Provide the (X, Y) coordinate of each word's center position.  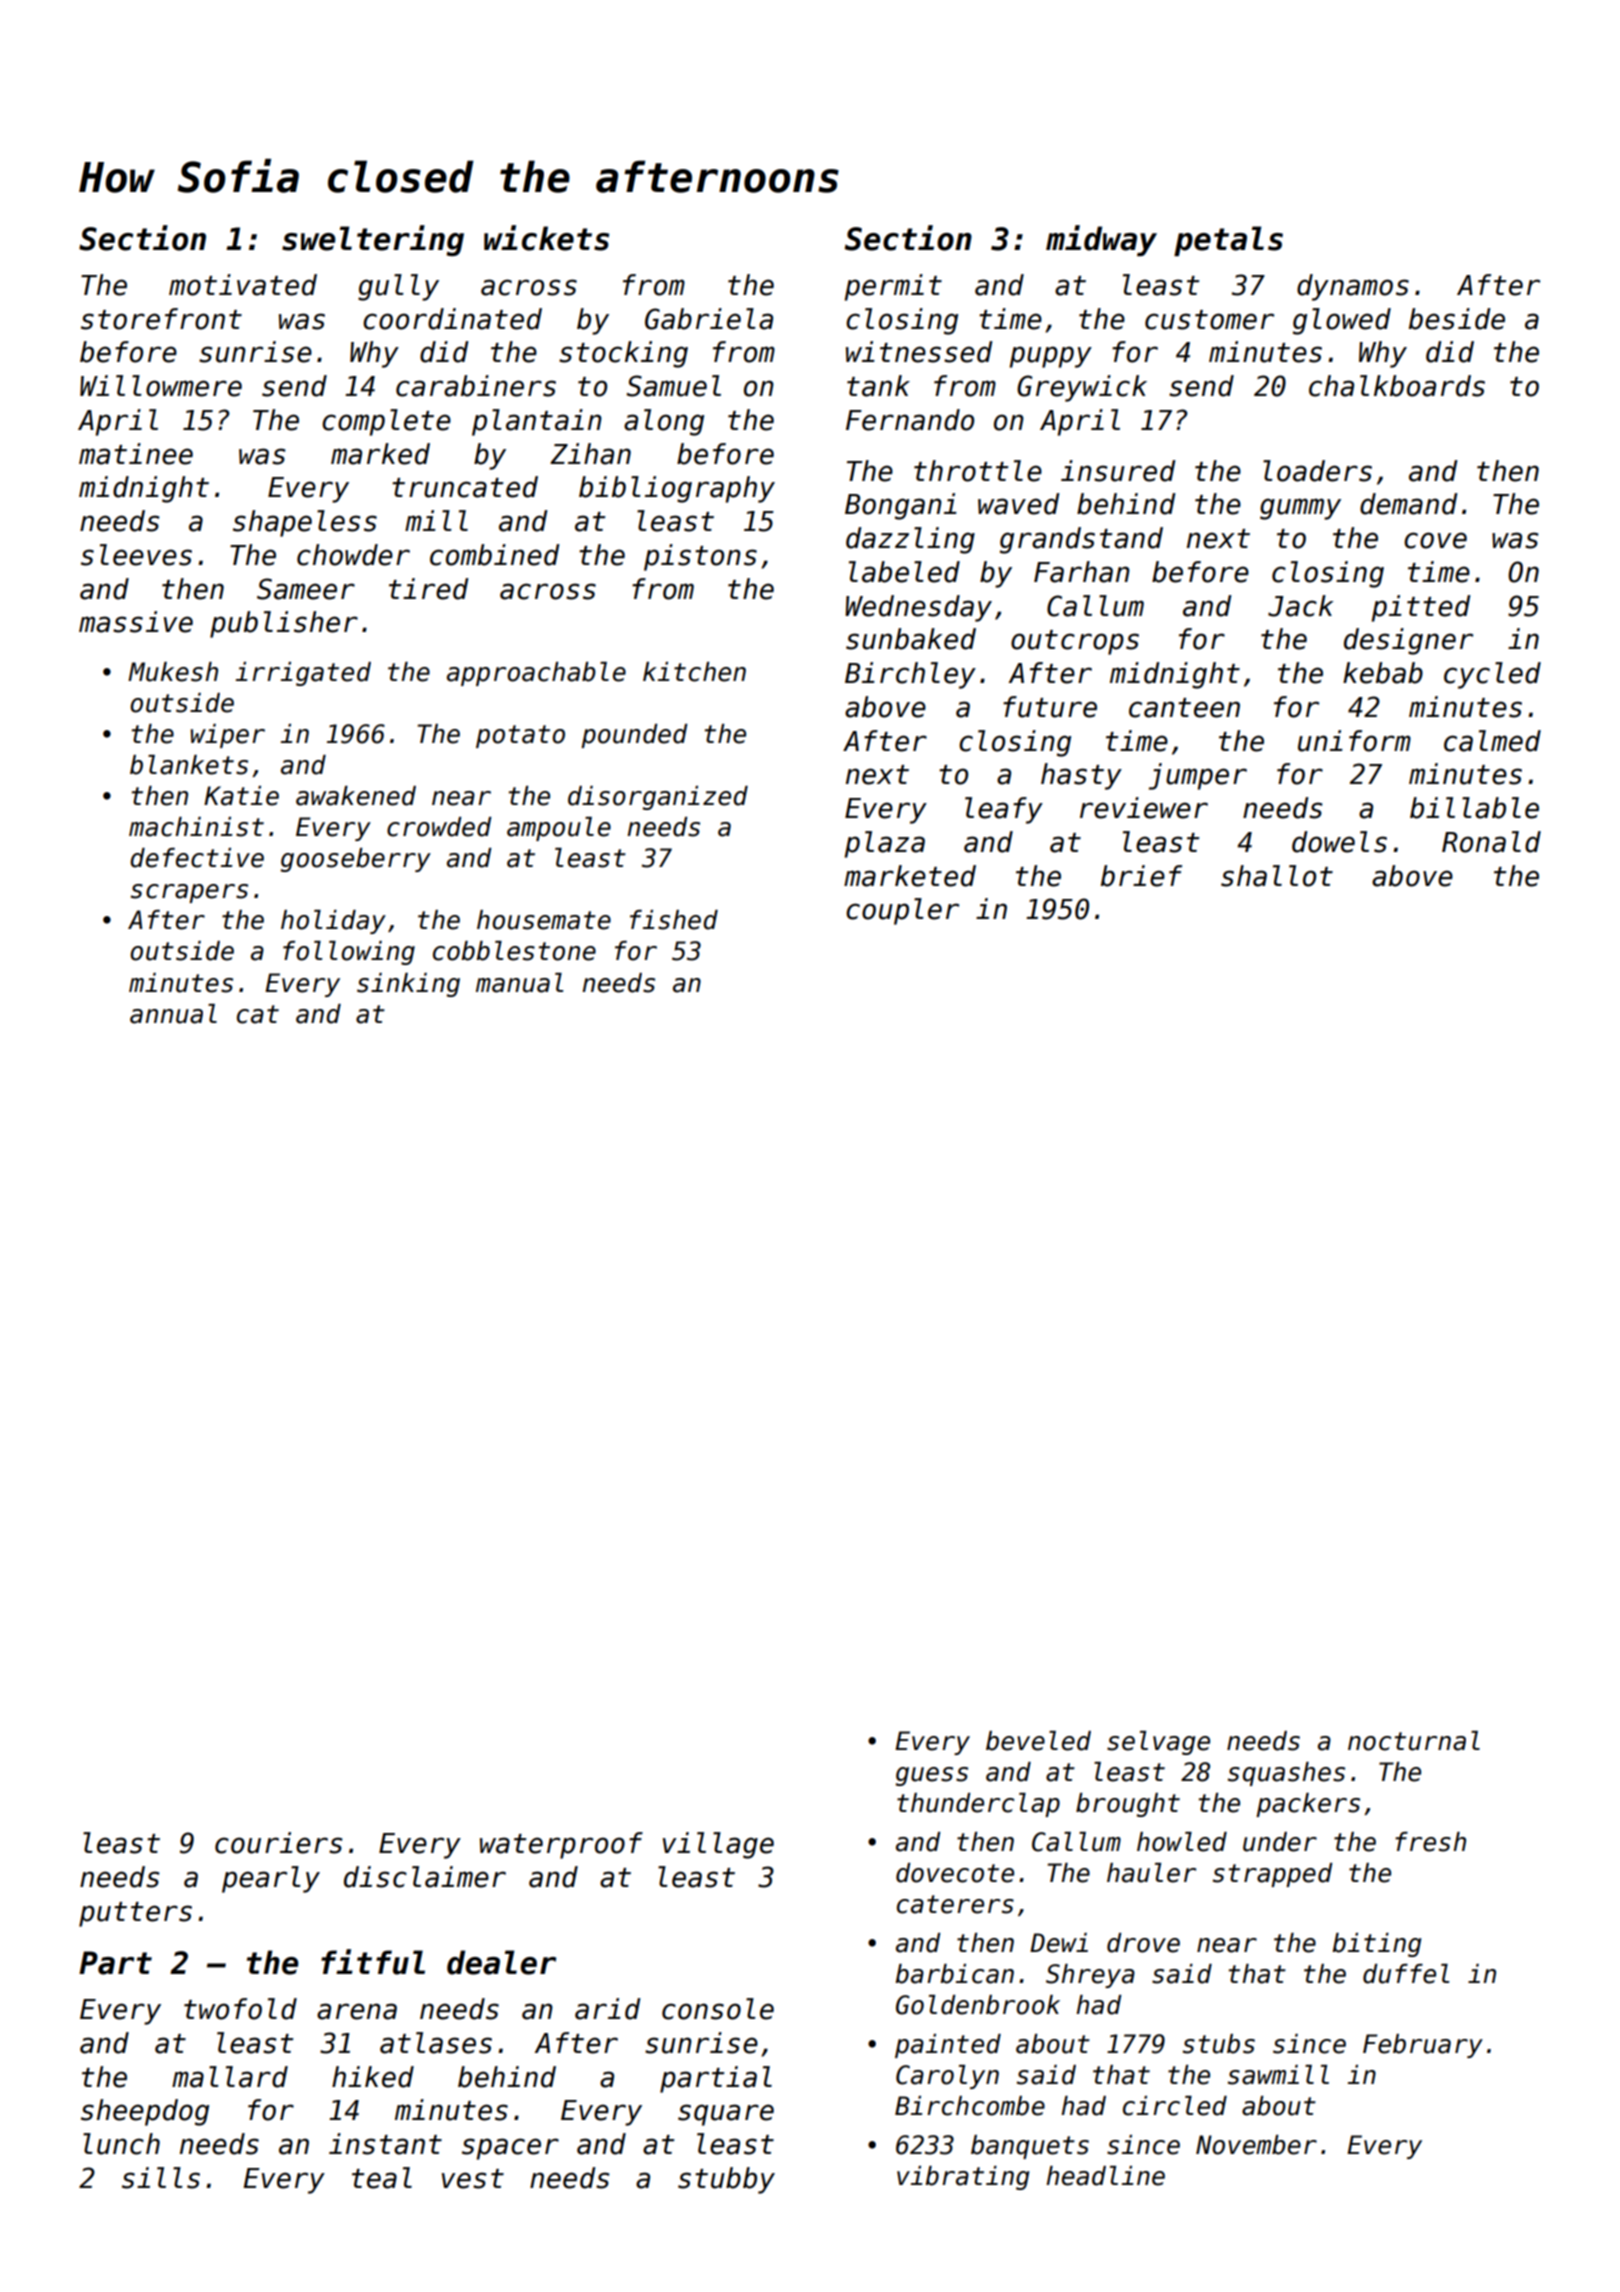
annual (173, 1014)
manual (520, 983)
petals (1228, 241)
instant (385, 2144)
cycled (1492, 675)
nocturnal (1414, 1741)
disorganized (658, 798)
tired (429, 589)
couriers (278, 1843)
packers (1308, 1805)
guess (932, 1776)
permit (893, 287)
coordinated (452, 319)
